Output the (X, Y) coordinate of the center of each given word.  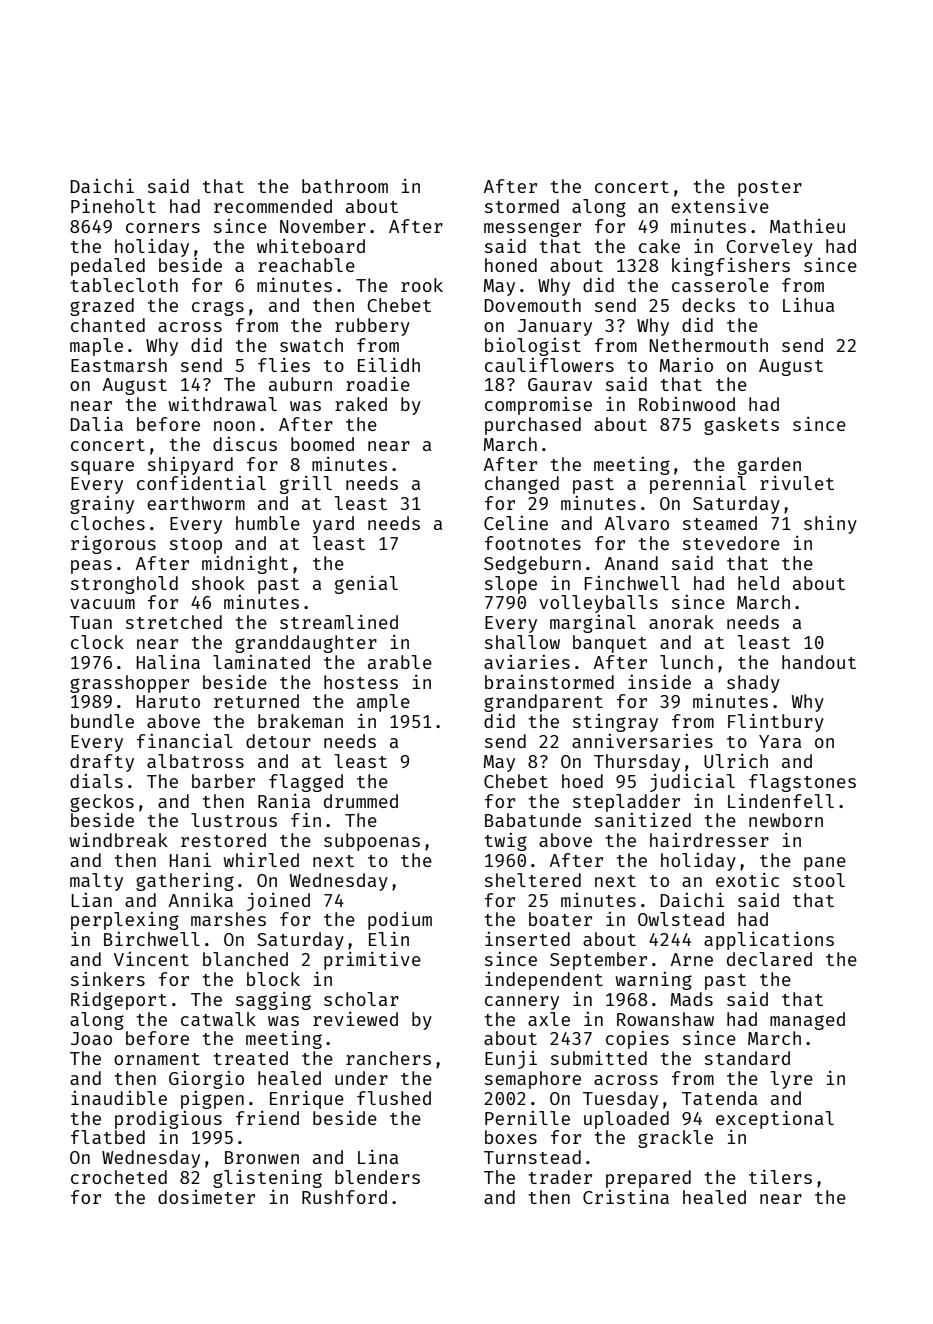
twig (506, 842)
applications (769, 941)
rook (422, 285)
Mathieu (807, 226)
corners (163, 228)
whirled (261, 860)
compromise (538, 406)
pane (825, 864)
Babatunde (533, 820)
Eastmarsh (119, 365)
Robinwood (687, 404)
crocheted (119, 1177)
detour (278, 741)
